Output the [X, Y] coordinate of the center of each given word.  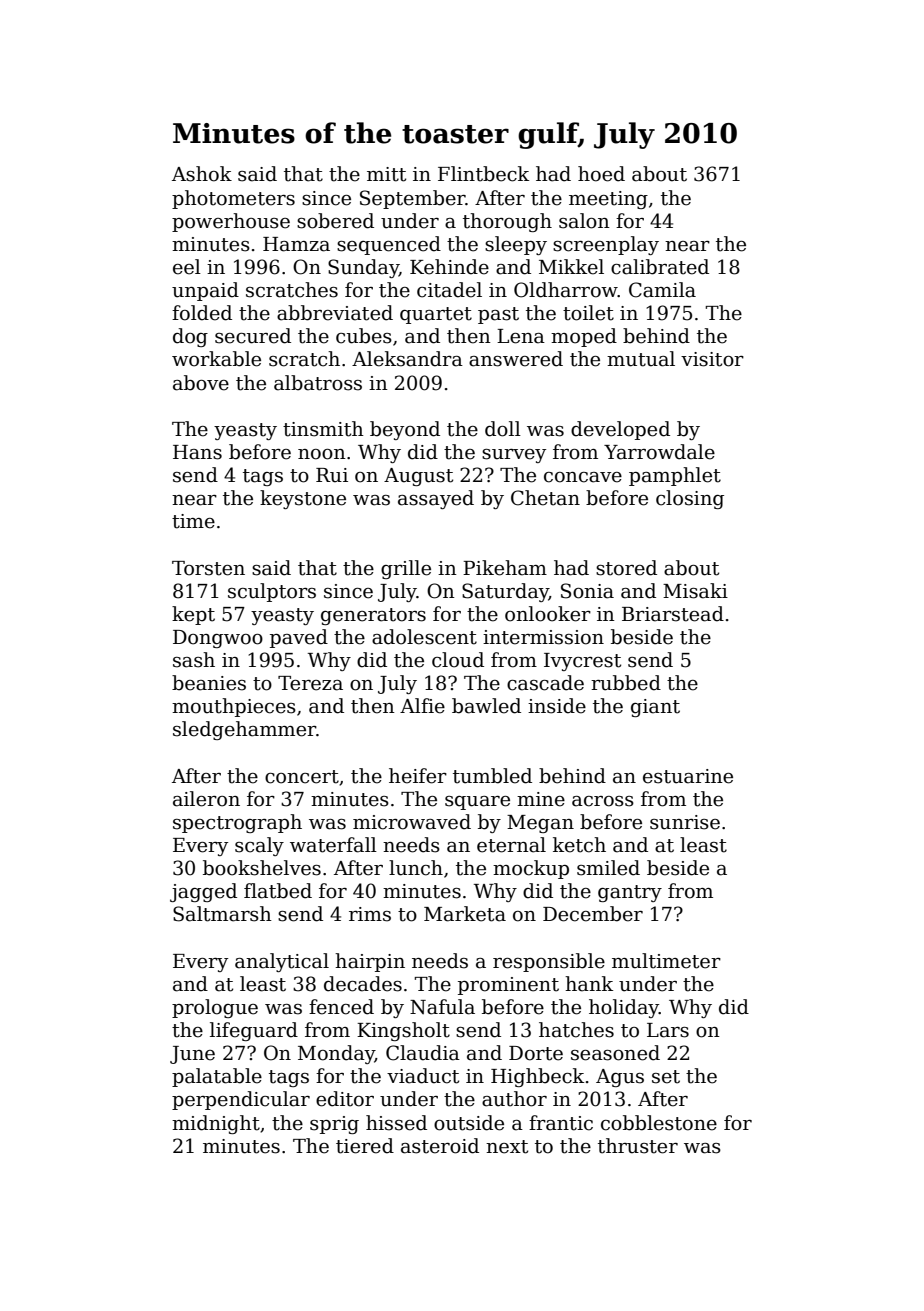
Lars [668, 1030]
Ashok [202, 174]
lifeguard [254, 1031]
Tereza [310, 683]
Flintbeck [483, 174]
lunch [416, 868]
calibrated [660, 267]
